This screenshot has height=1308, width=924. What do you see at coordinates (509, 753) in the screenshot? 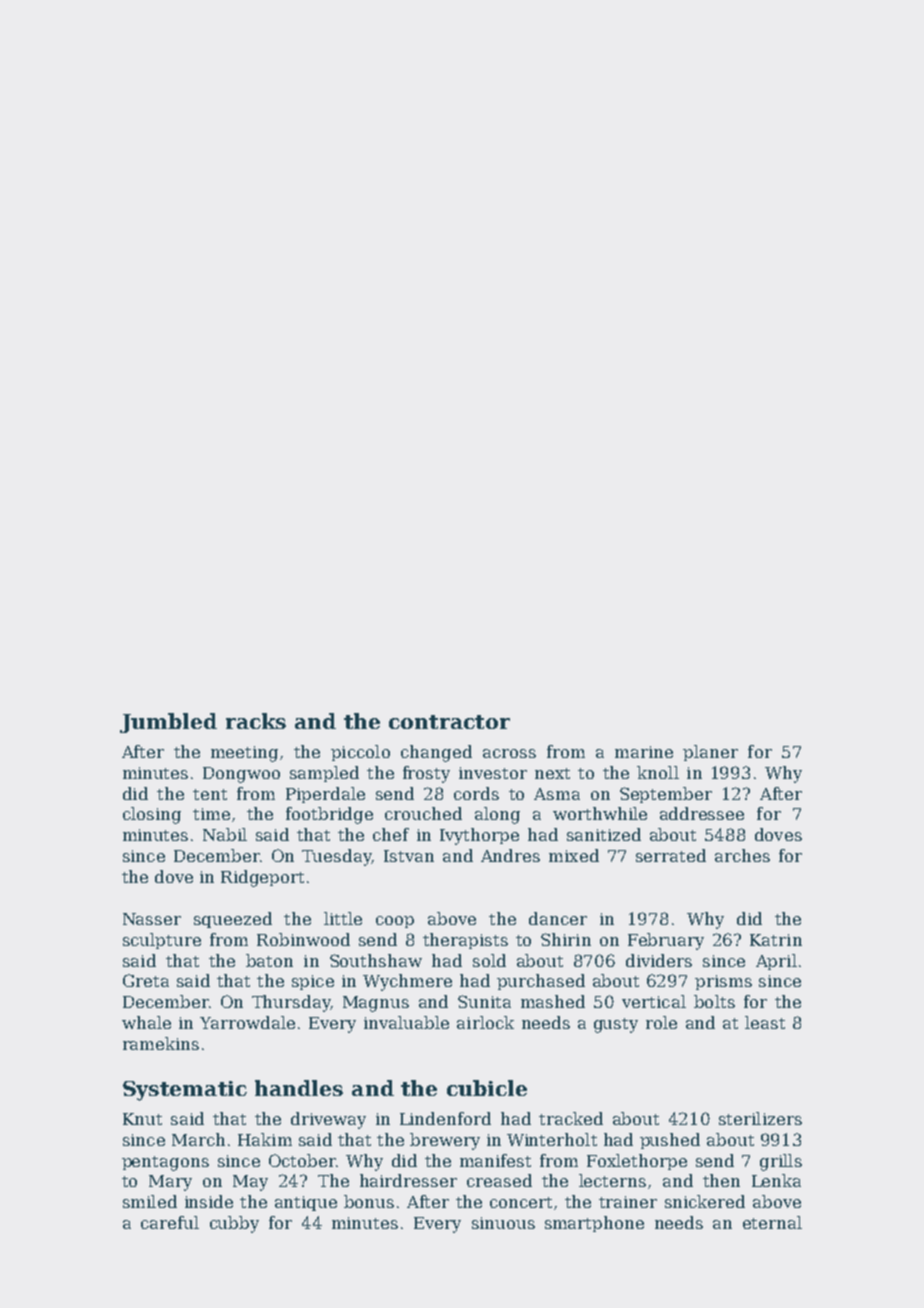
I see `across` at bounding box center [509, 753].
